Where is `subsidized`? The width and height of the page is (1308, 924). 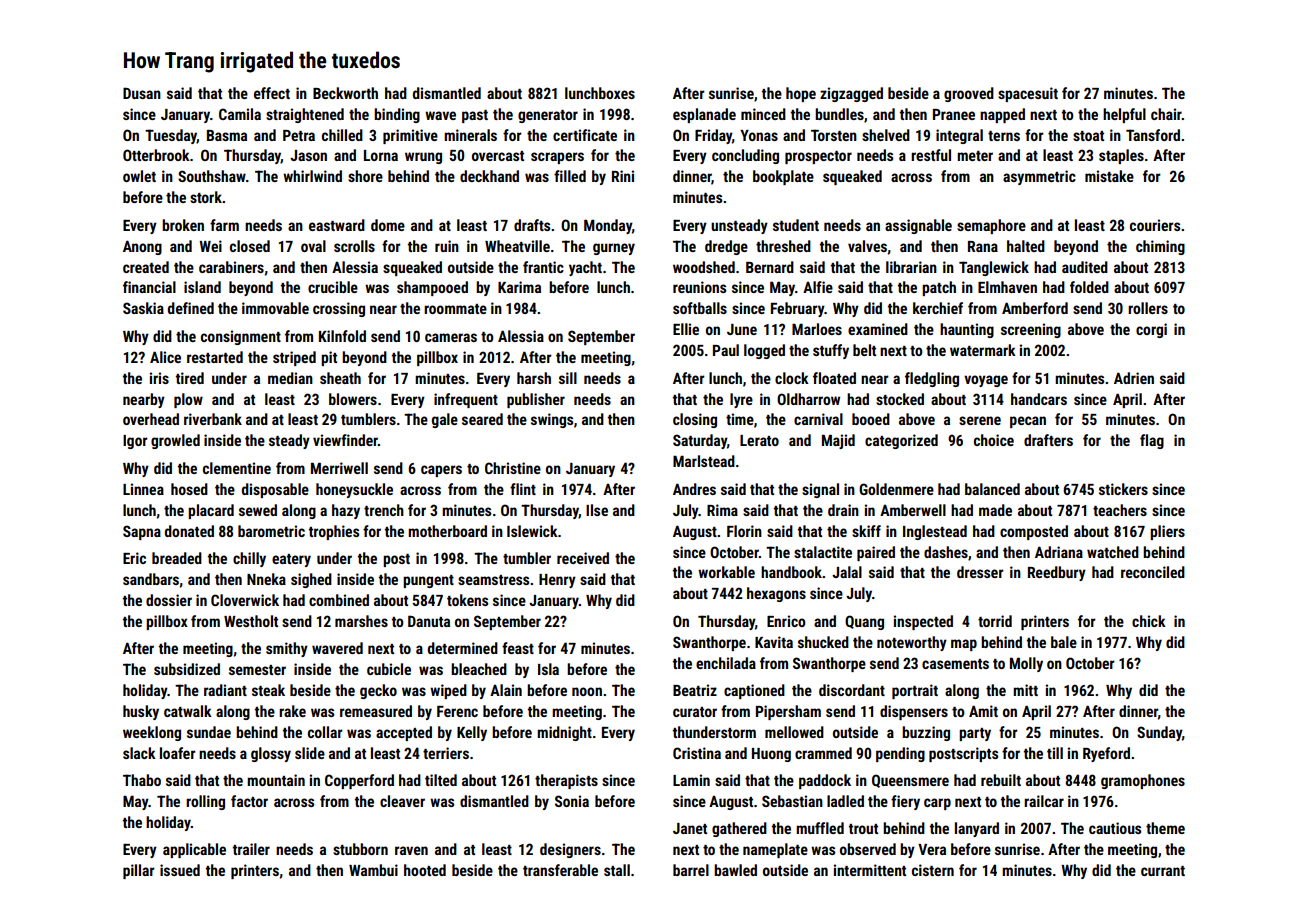
subsidized is located at coordinates (187, 669).
